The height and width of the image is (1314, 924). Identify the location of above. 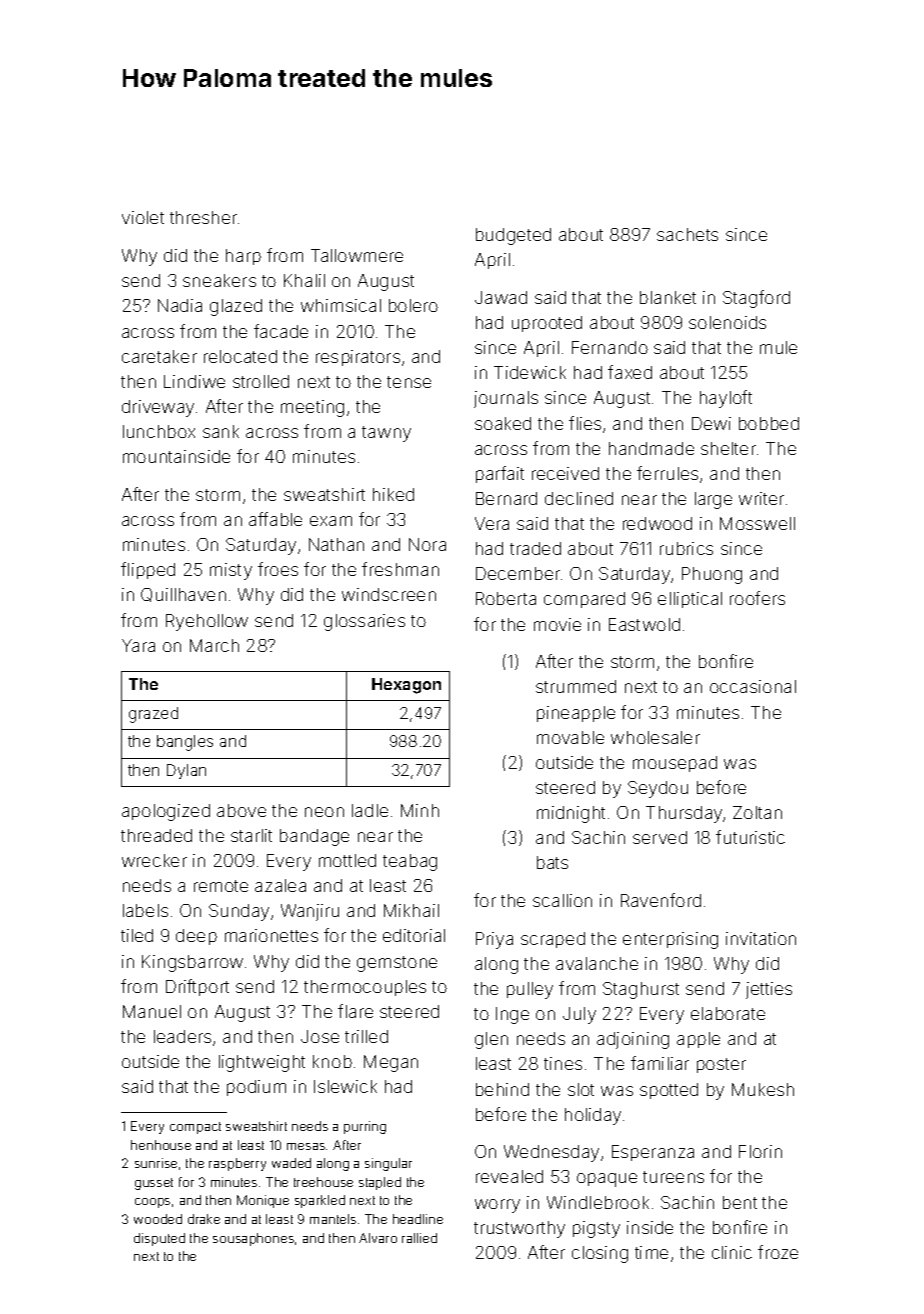
(241, 810).
